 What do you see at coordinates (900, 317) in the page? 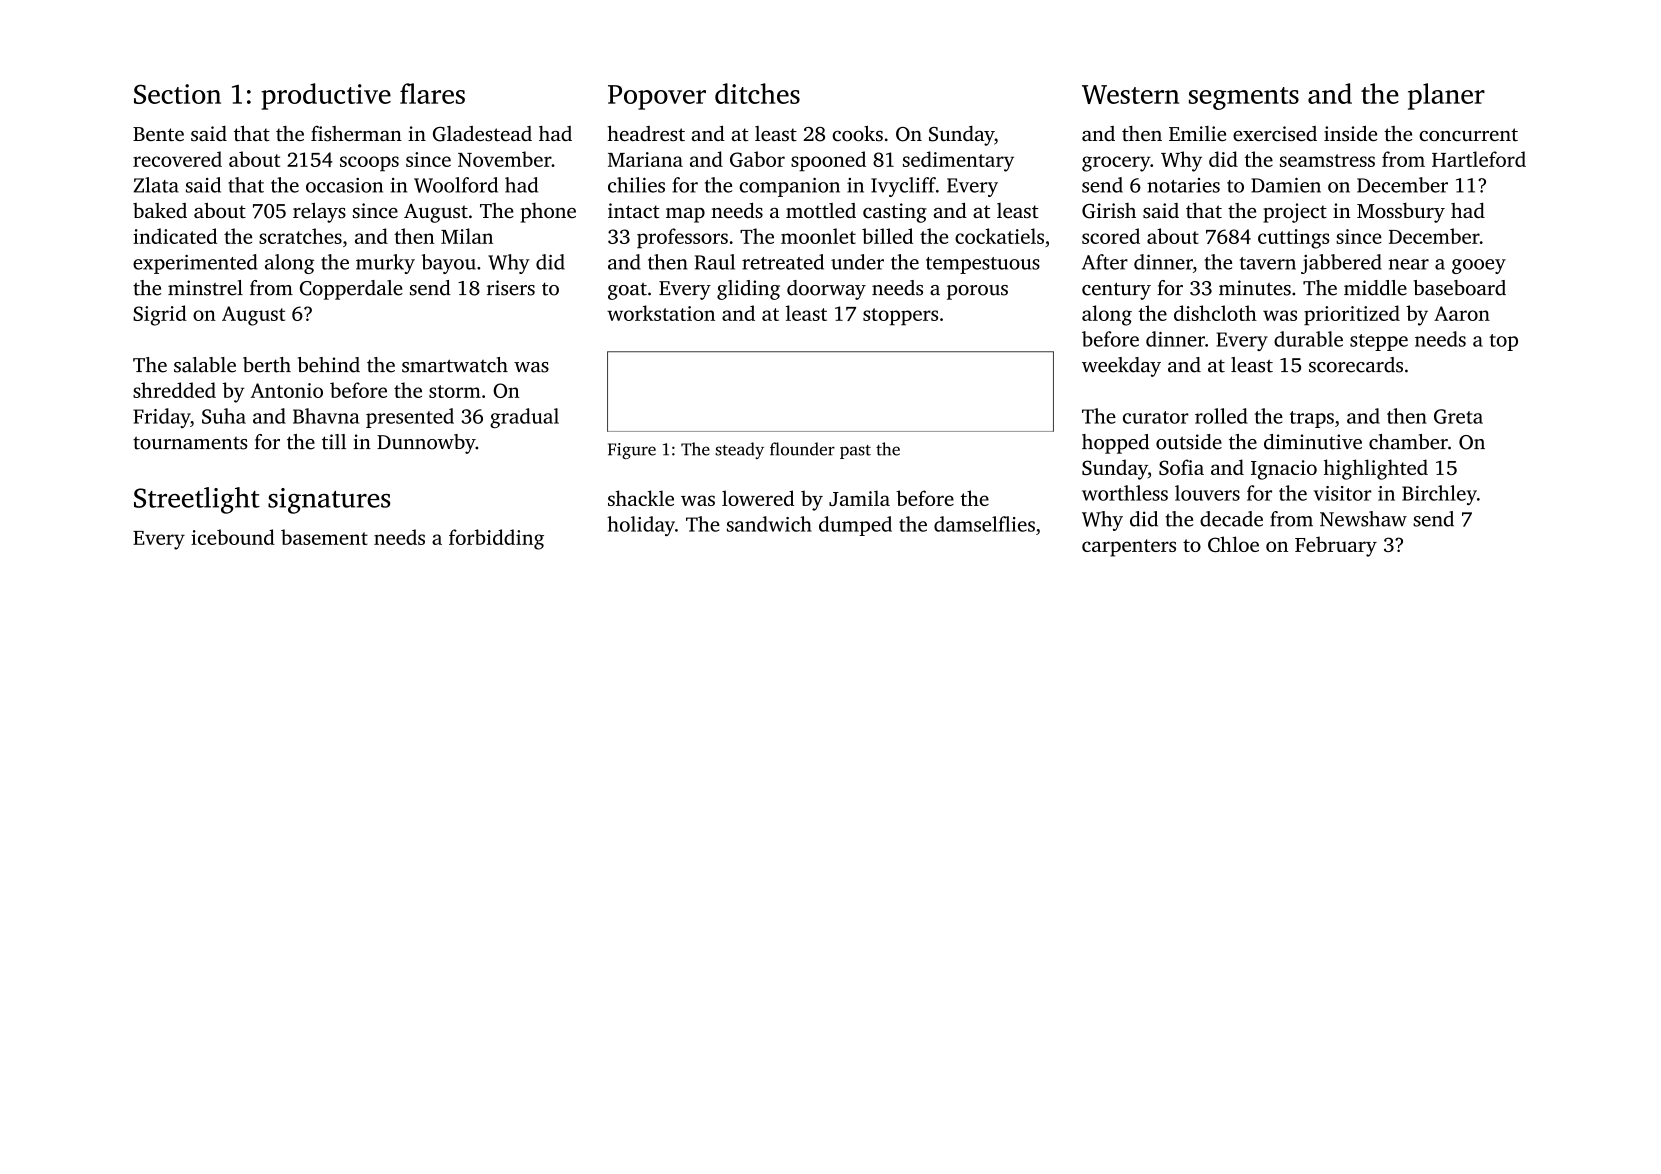
I see `stoppers` at bounding box center [900, 317].
